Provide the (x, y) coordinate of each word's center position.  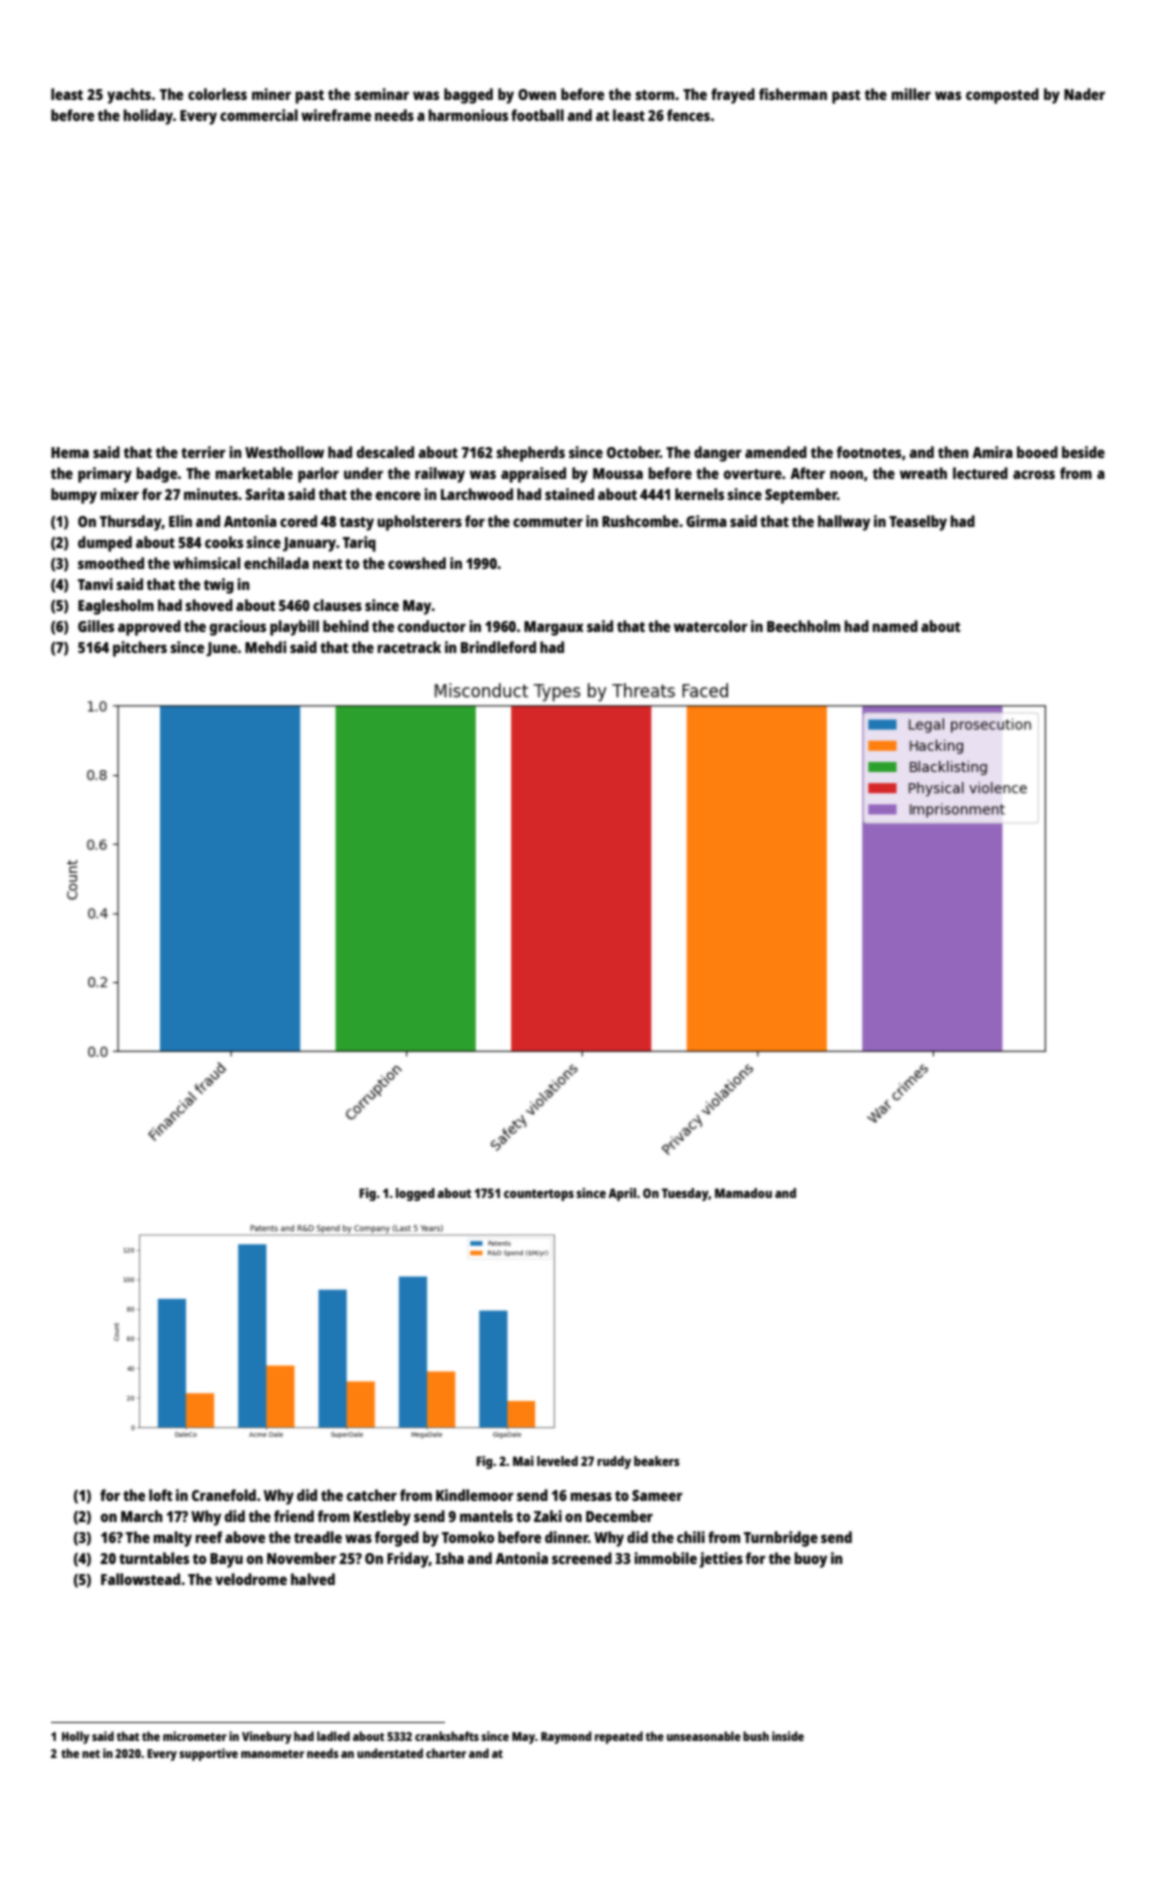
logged (415, 1194)
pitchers (140, 649)
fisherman (793, 94)
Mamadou (743, 1193)
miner (271, 94)
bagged (468, 96)
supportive (208, 1754)
